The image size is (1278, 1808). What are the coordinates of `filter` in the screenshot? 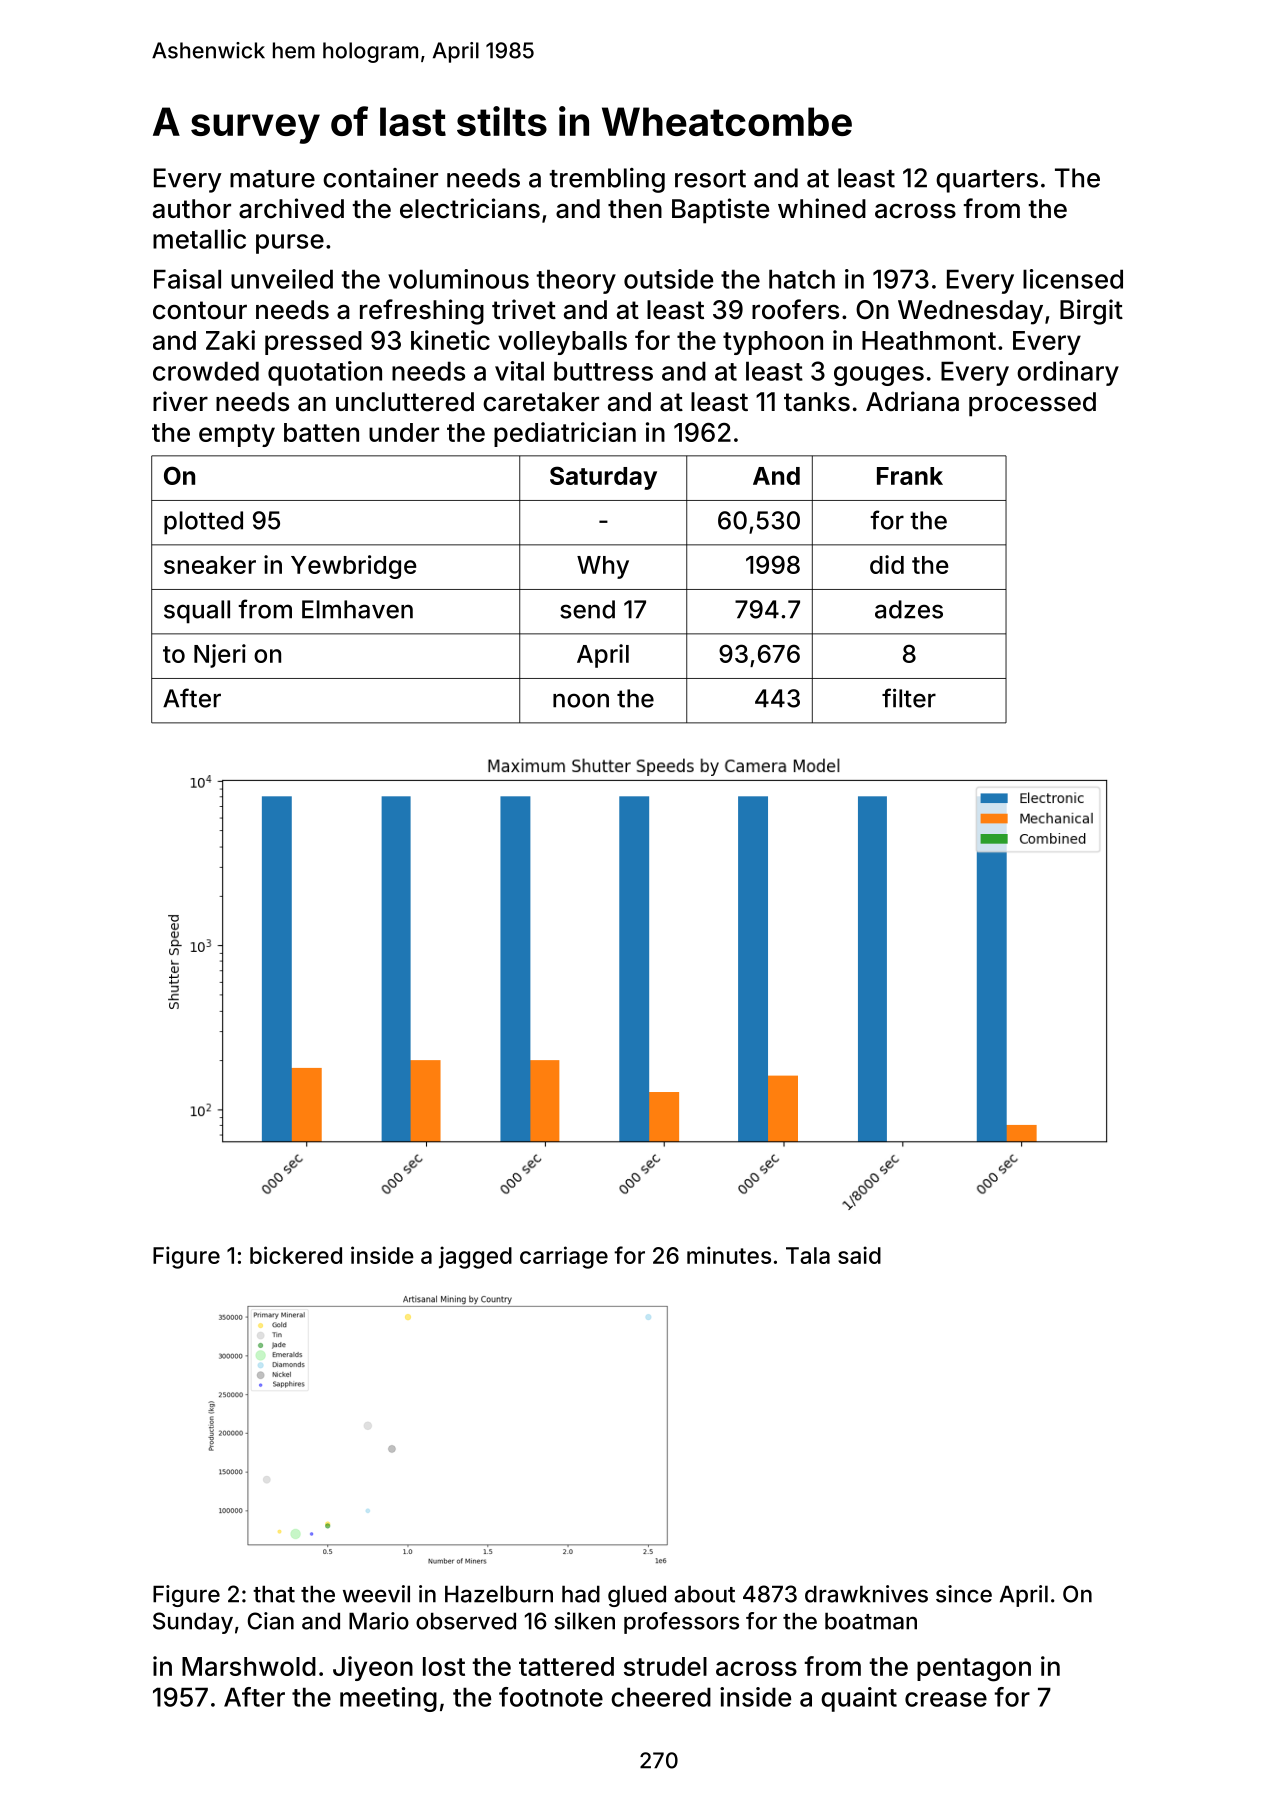 It's located at (909, 698).
